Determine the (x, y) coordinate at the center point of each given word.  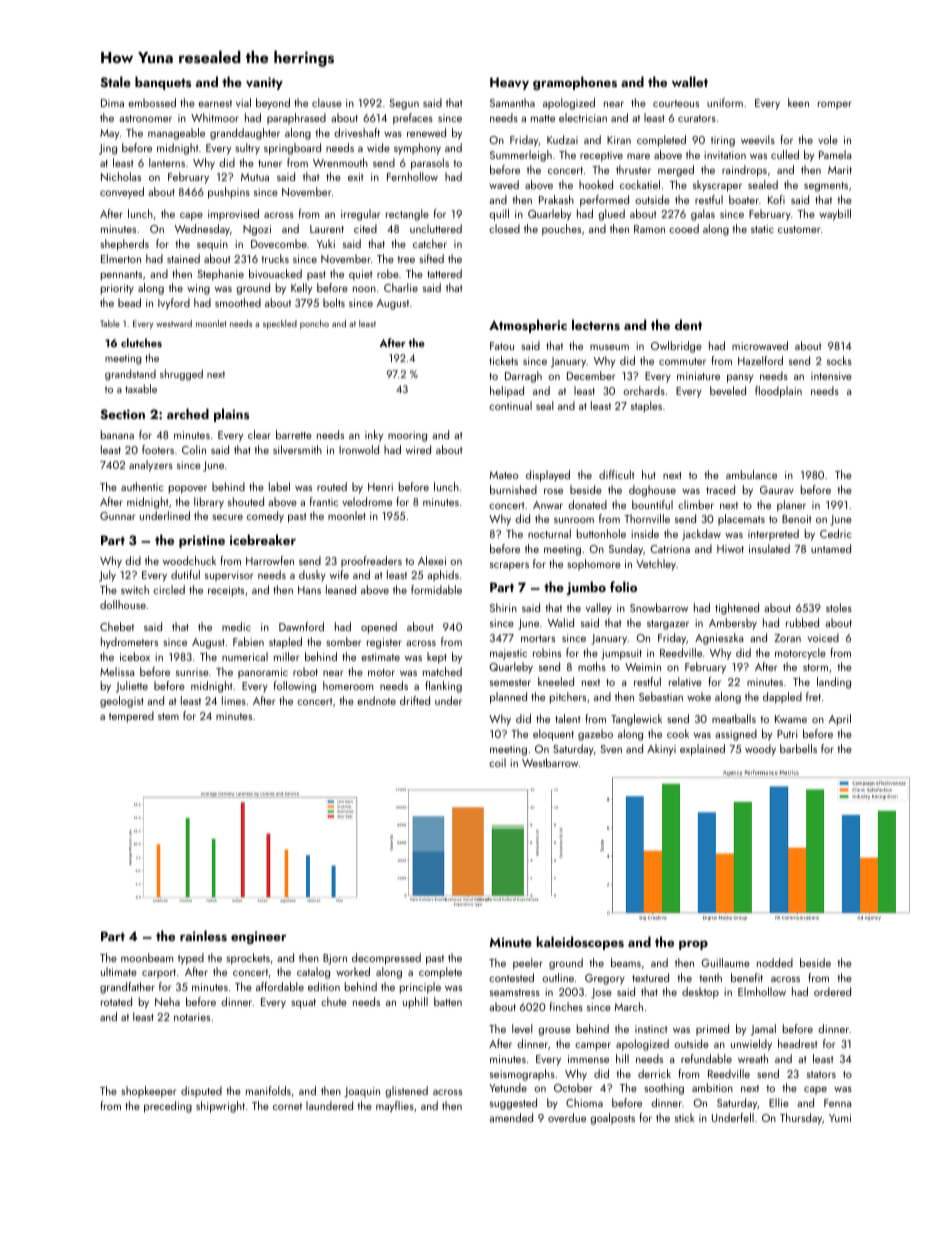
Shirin (503, 607)
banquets (163, 83)
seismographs (522, 1075)
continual (510, 405)
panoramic (263, 673)
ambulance (751, 474)
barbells (798, 748)
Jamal (763, 1030)
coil (497, 762)
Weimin (643, 667)
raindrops (744, 171)
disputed (201, 1091)
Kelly (301, 289)
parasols (430, 164)
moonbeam (147, 957)
